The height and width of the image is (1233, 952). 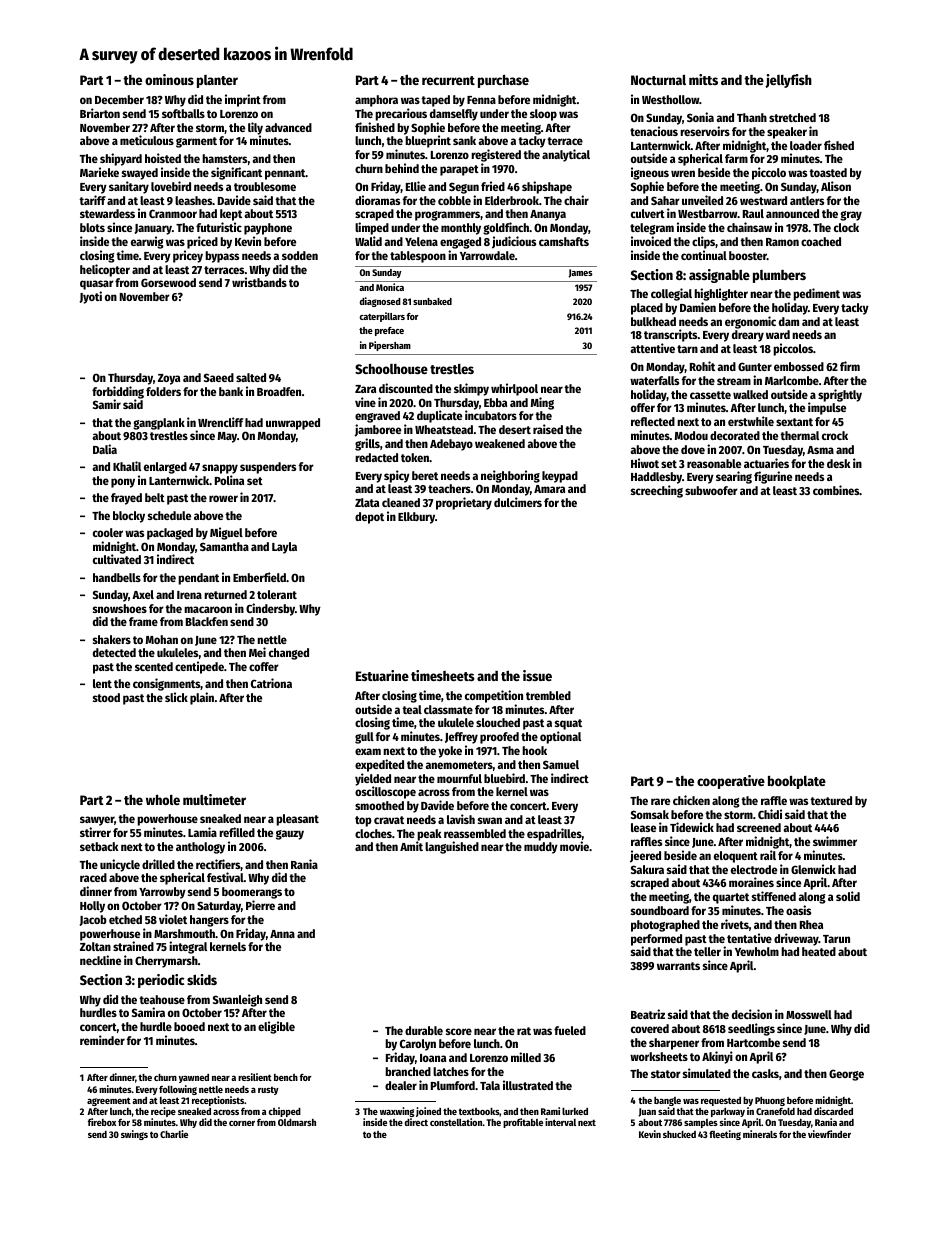 What do you see at coordinates (537, 675) in the image?
I see `issue` at bounding box center [537, 675].
